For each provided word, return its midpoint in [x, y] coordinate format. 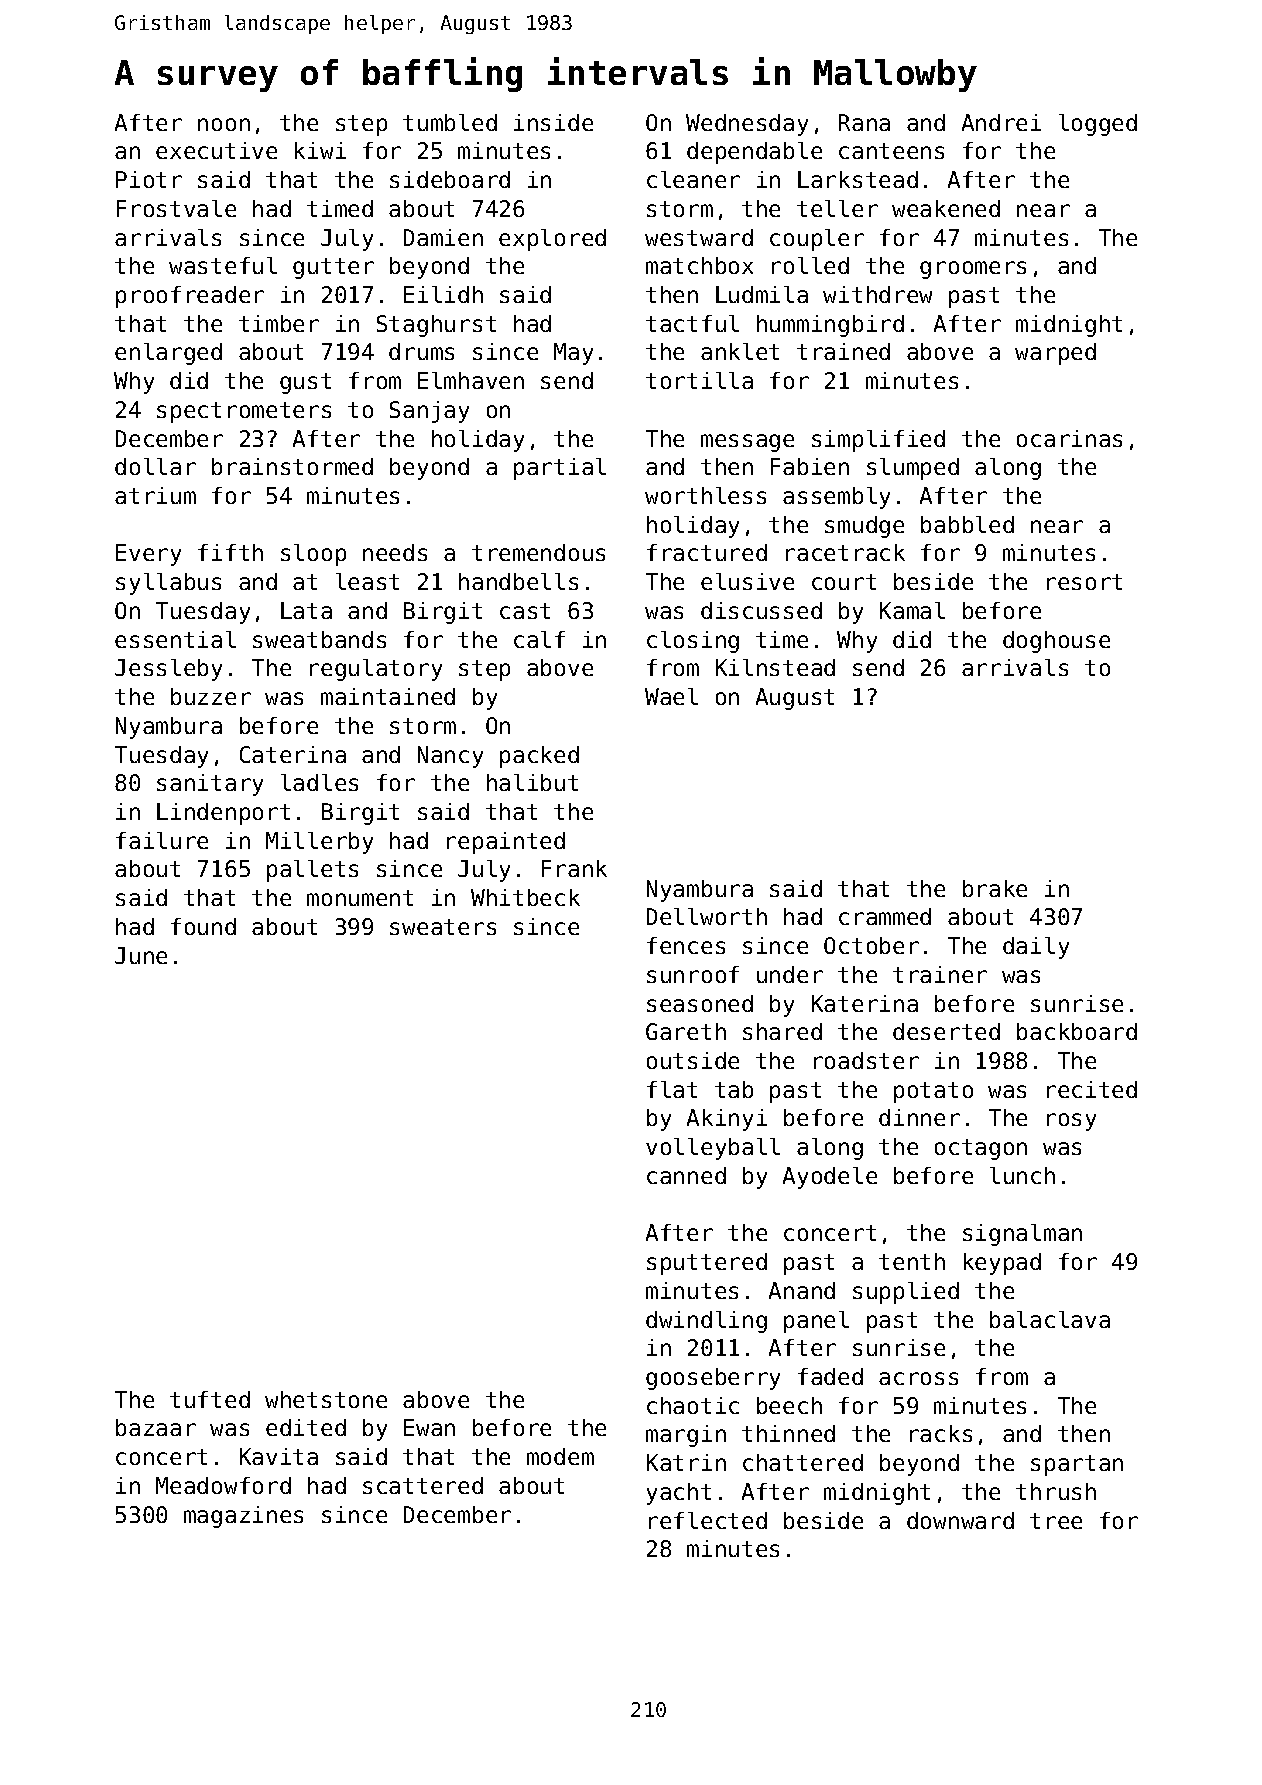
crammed [885, 916]
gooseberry [713, 1379]
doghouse [1056, 642]
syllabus [168, 584]
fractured [707, 552]
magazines [243, 1517]
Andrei [1001, 122]
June [141, 955]
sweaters [443, 927]
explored [552, 240]
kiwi [320, 150]
